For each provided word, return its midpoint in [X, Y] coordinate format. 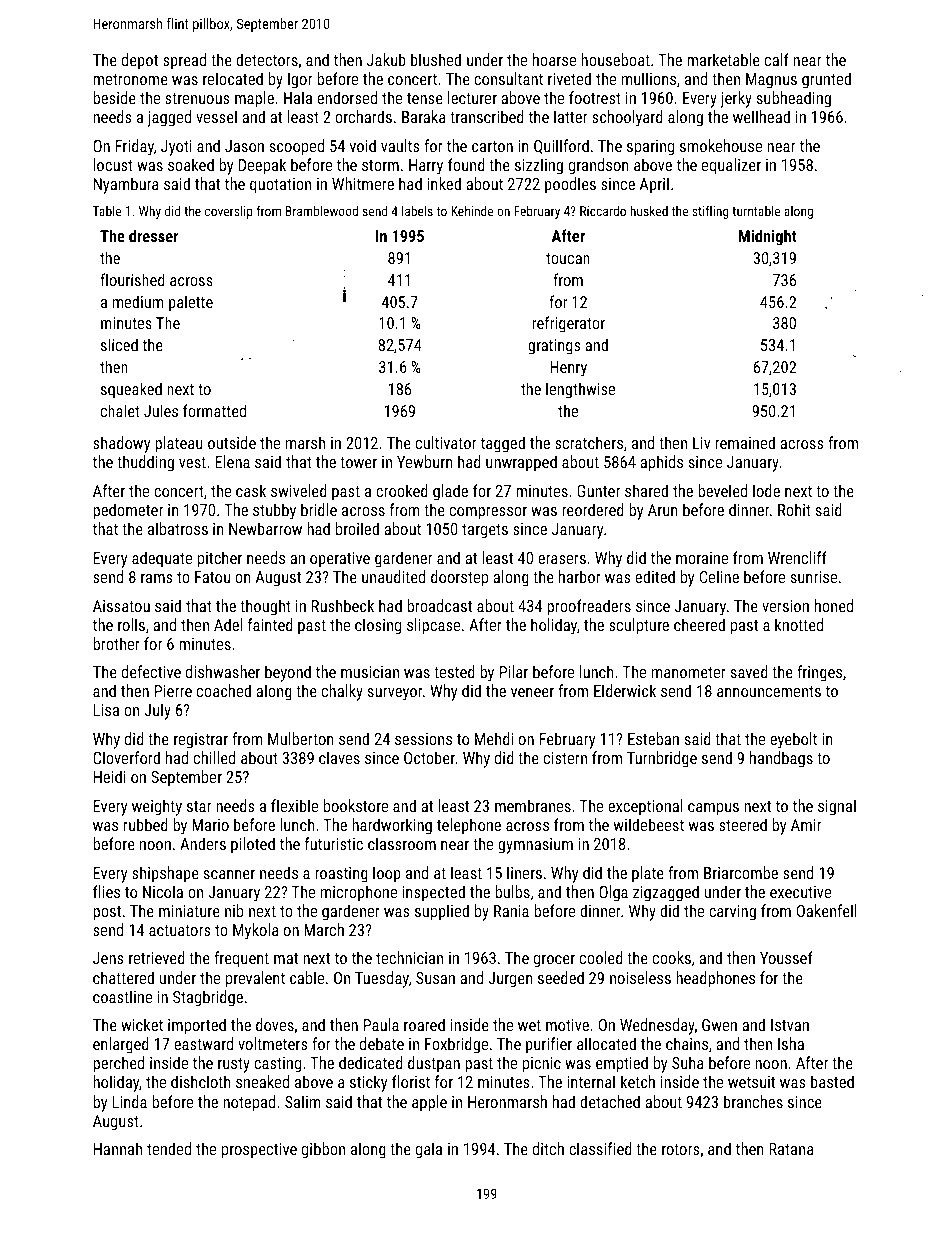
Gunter [598, 491]
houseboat [615, 59]
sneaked [262, 1081]
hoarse [554, 59]
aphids [661, 463]
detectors [267, 59]
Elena [233, 461]
